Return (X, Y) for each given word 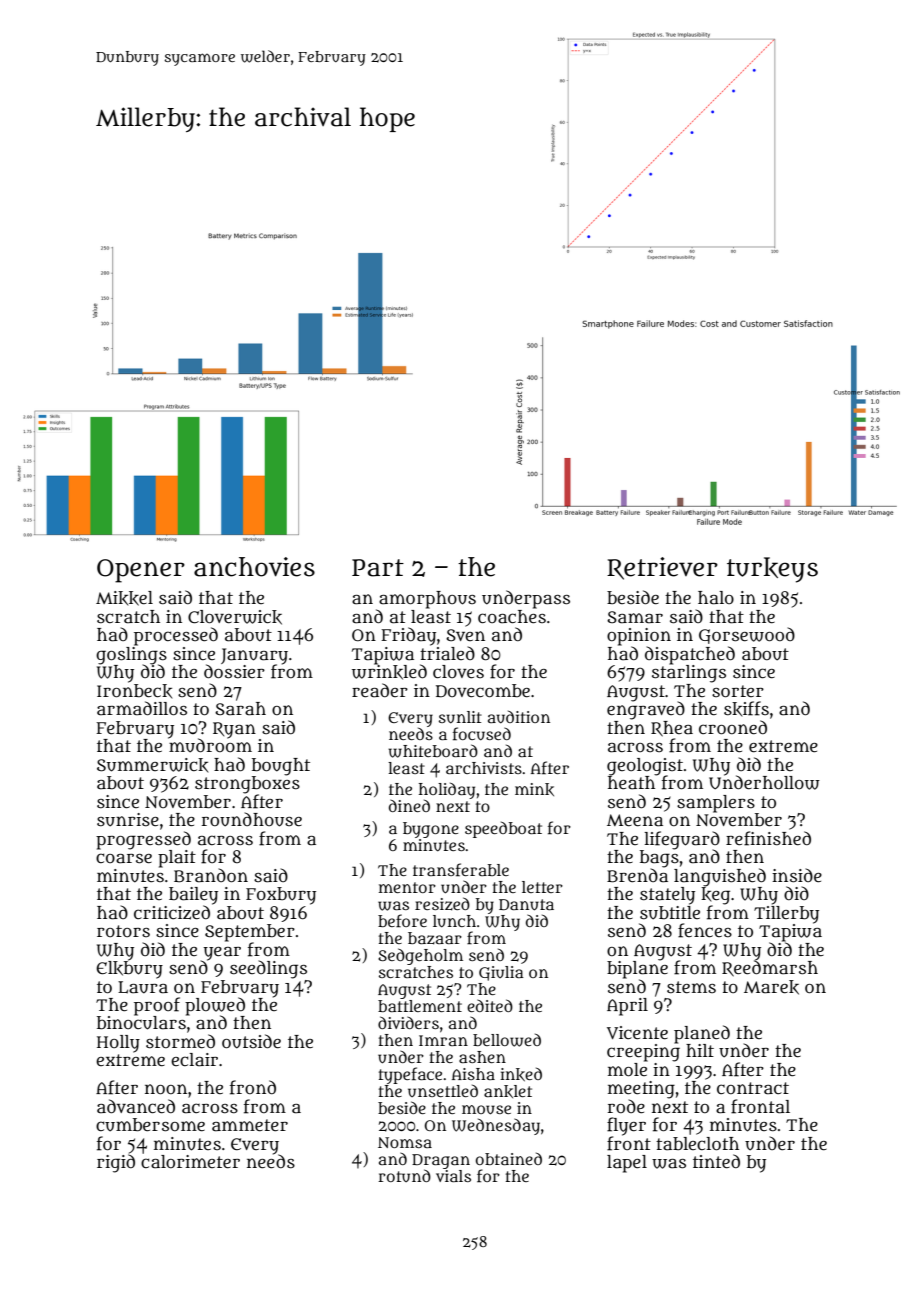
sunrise (128, 820)
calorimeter (190, 1162)
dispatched (690, 655)
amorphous (427, 600)
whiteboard (433, 751)
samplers (716, 804)
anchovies (254, 567)
